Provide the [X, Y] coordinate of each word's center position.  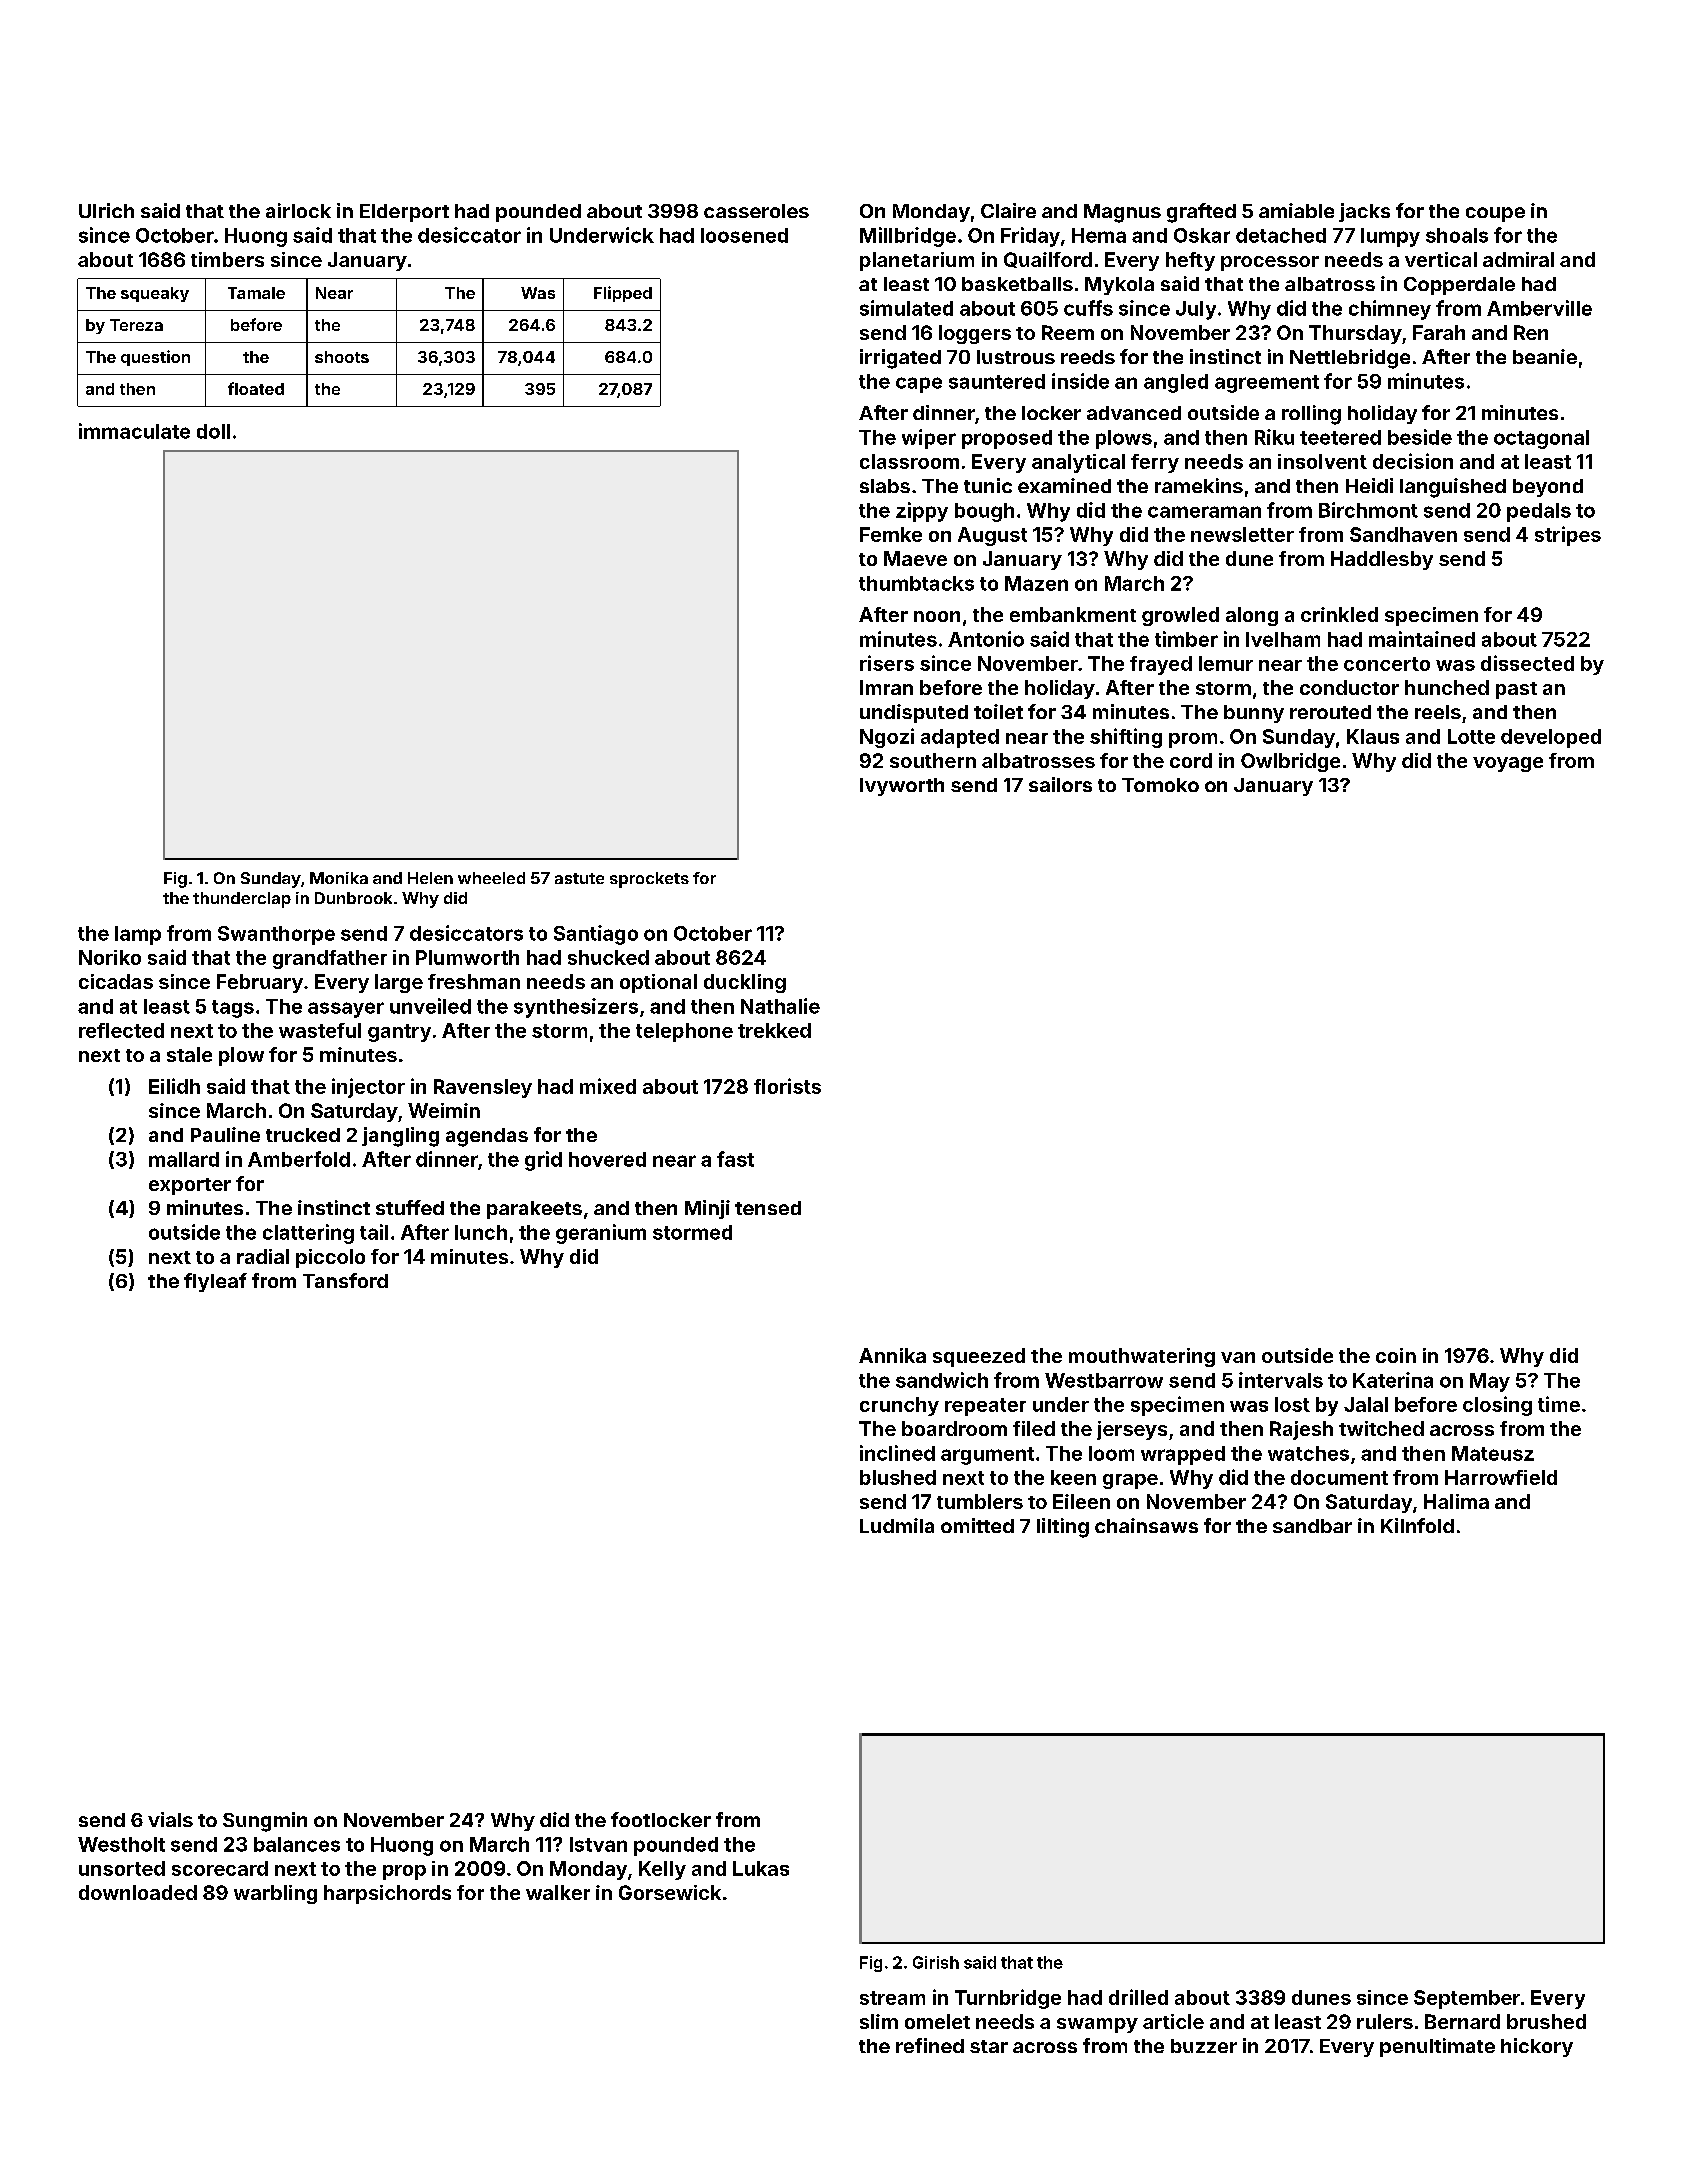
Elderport [404, 213]
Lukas [761, 1868]
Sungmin [265, 1822]
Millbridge [908, 237]
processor [1270, 263]
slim [879, 2021]
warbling [275, 1894]
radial [263, 1256]
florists [787, 1086]
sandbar [1312, 1526]
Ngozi [887, 738]
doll [213, 431]
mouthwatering [1142, 1357]
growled [1180, 616]
